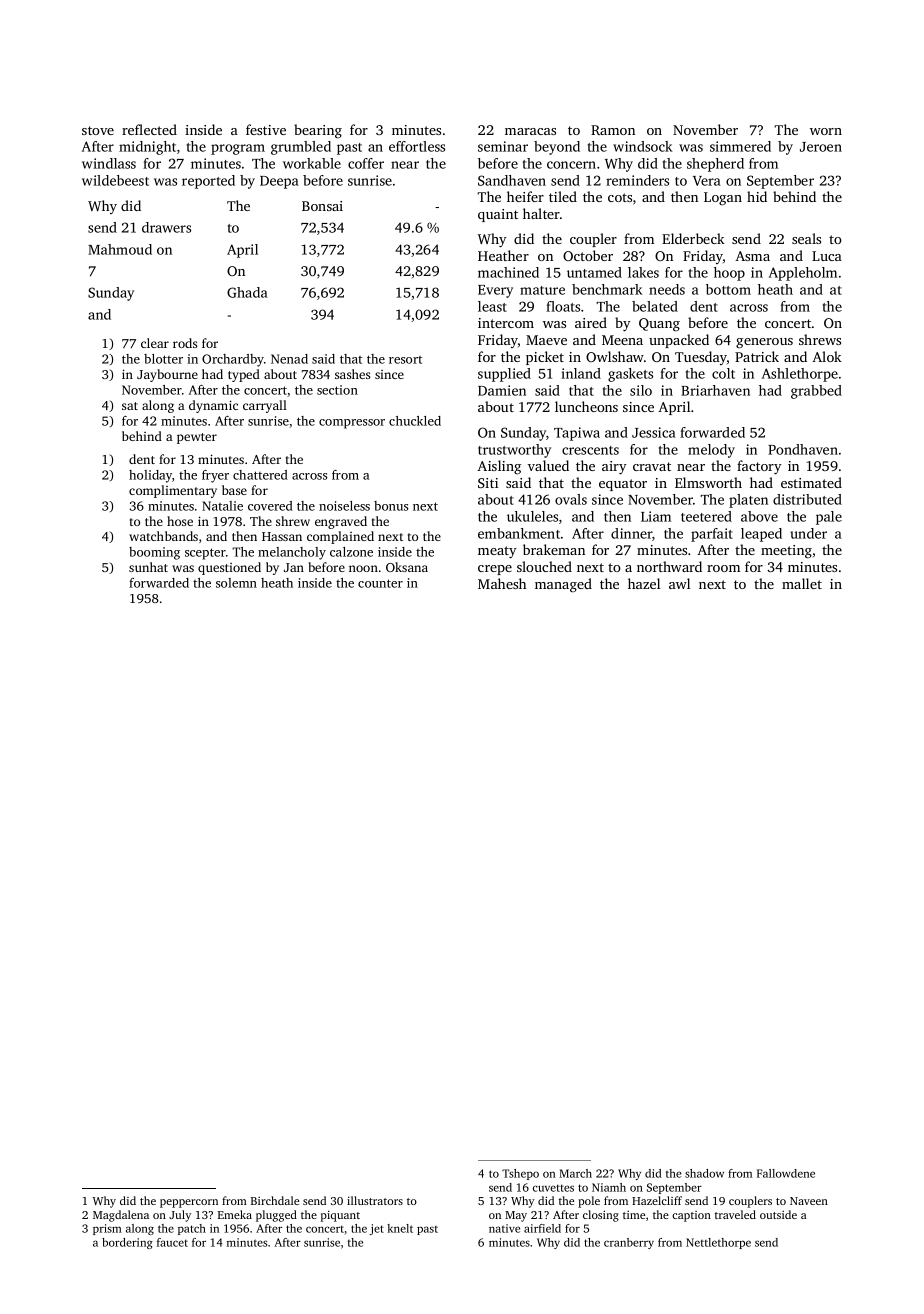 This document has height=1314, width=924. Describe the element at coordinates (802, 583) in the document. I see `mallet` at that location.
